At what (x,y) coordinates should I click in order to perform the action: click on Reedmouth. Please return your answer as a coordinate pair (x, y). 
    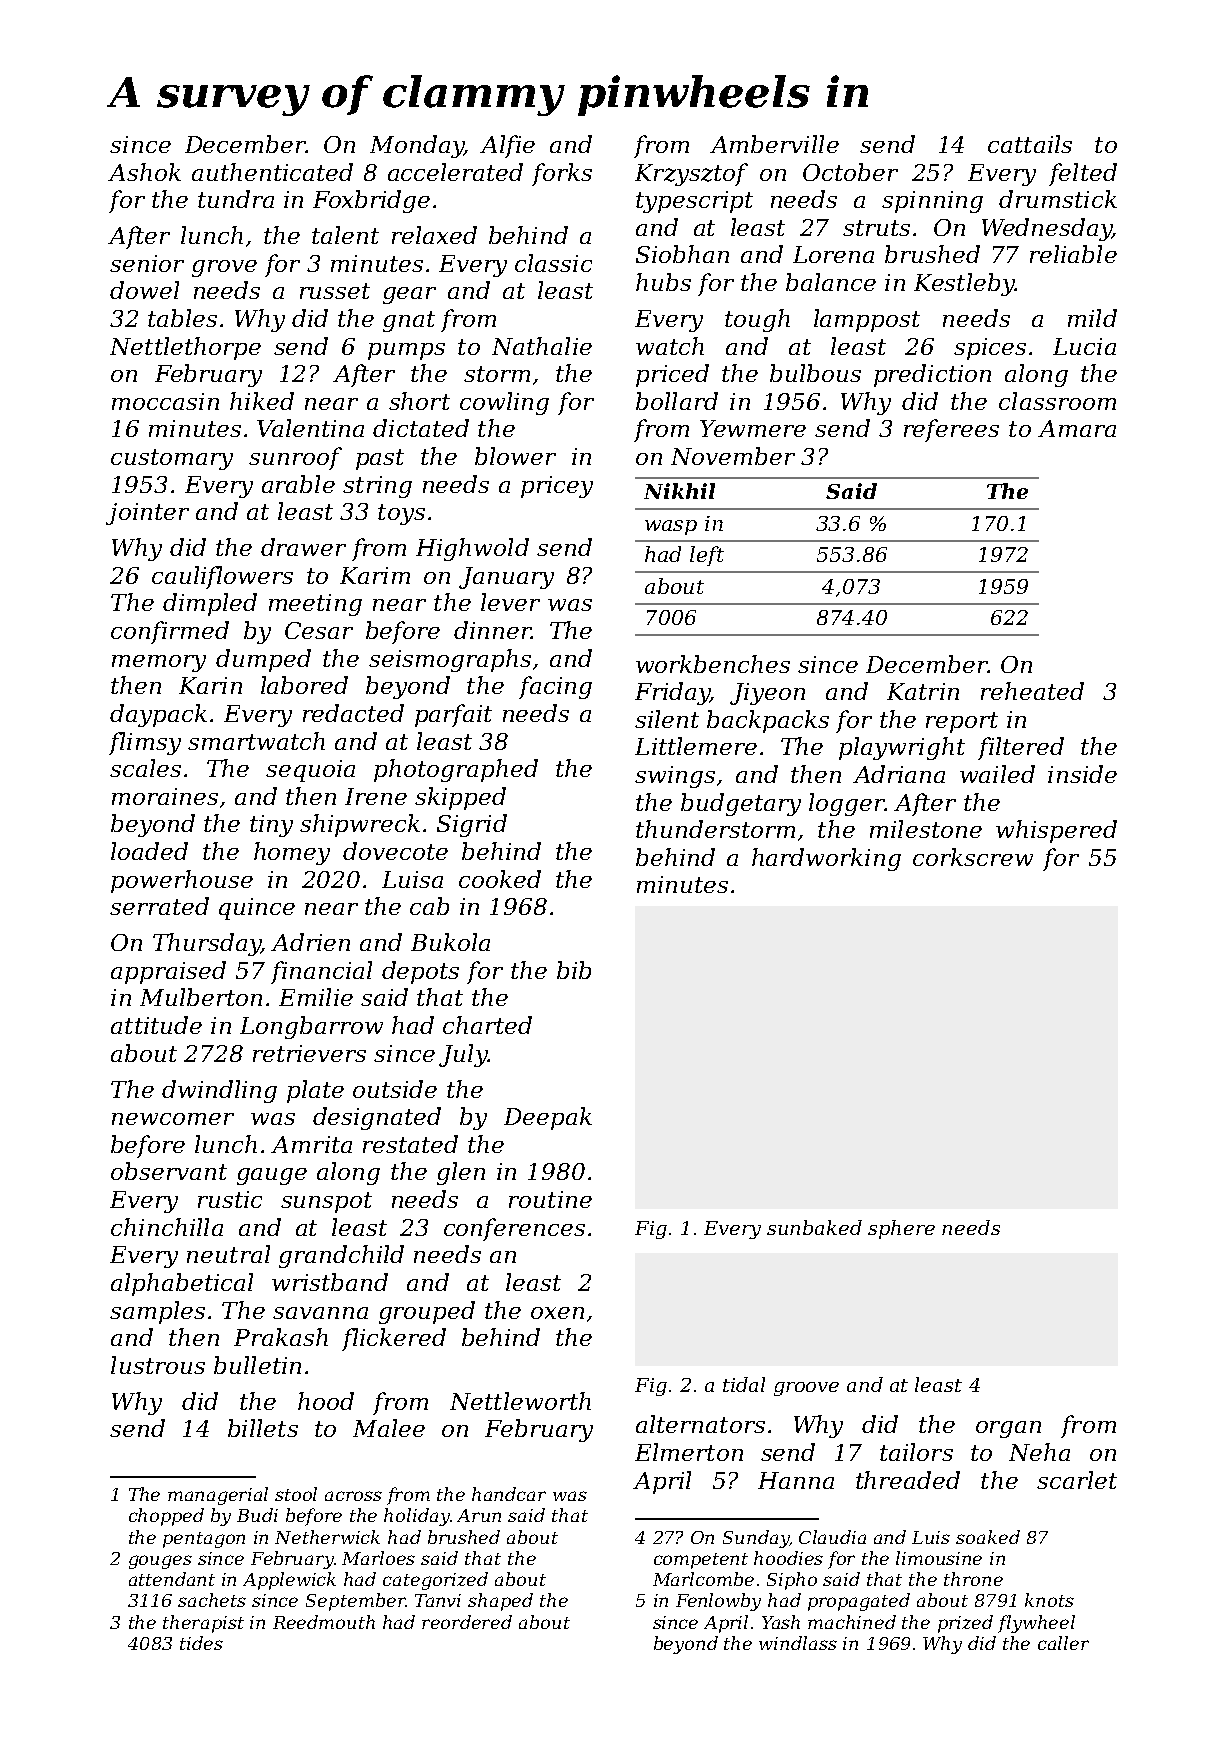
    Looking at the image, I should click on (324, 1622).
